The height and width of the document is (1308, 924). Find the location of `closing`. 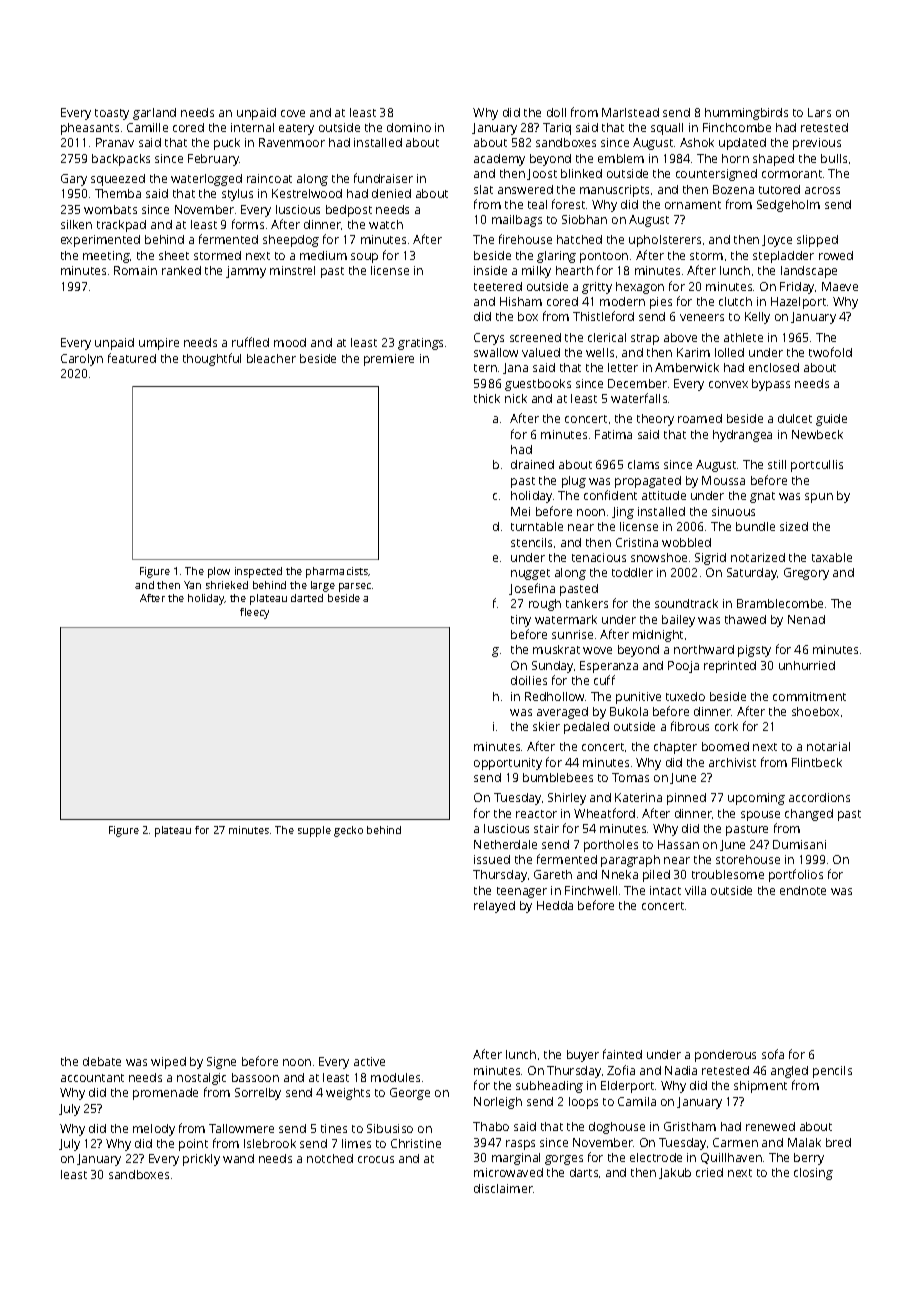

closing is located at coordinates (813, 1174).
